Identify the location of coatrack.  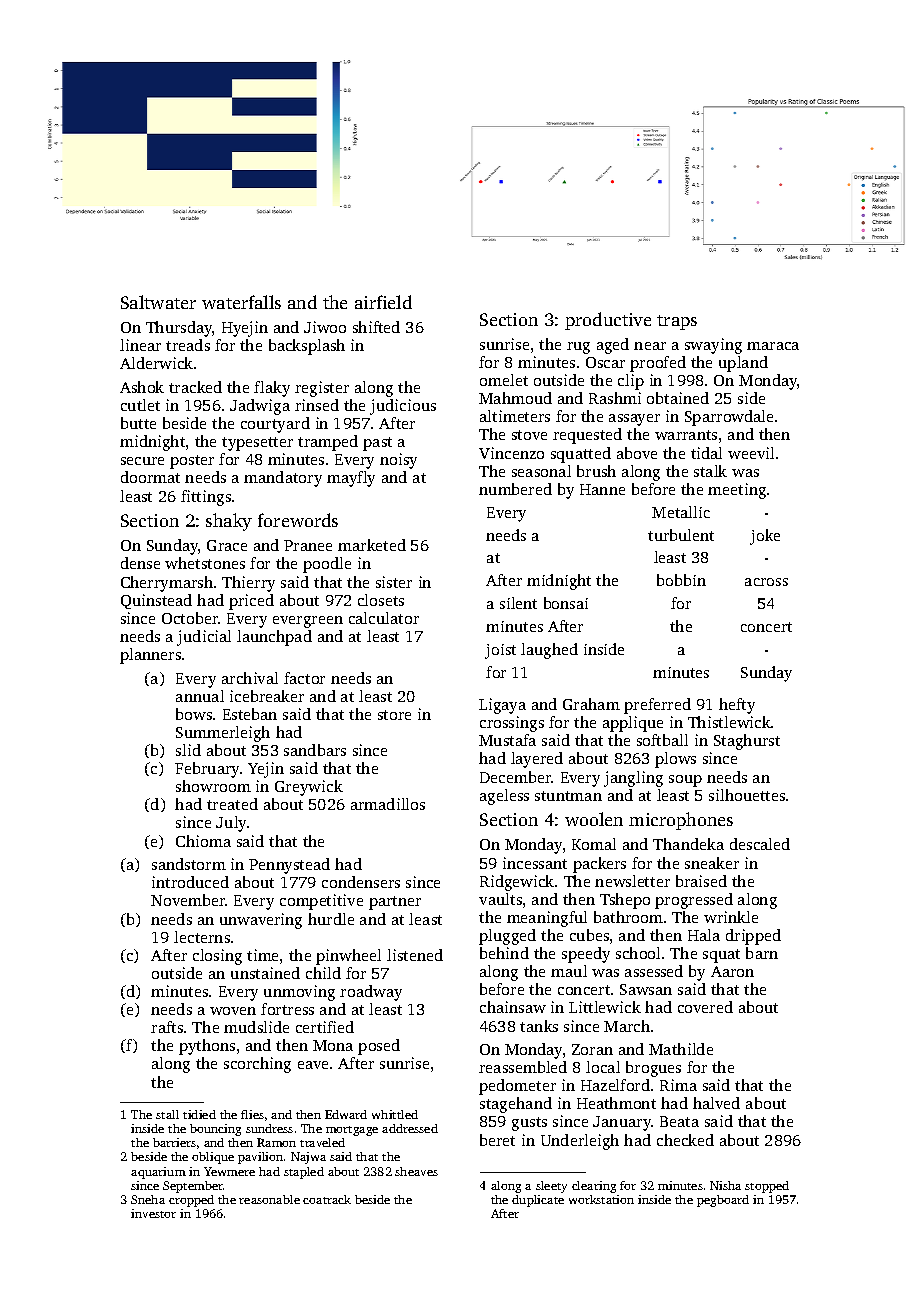
(327, 1199).
